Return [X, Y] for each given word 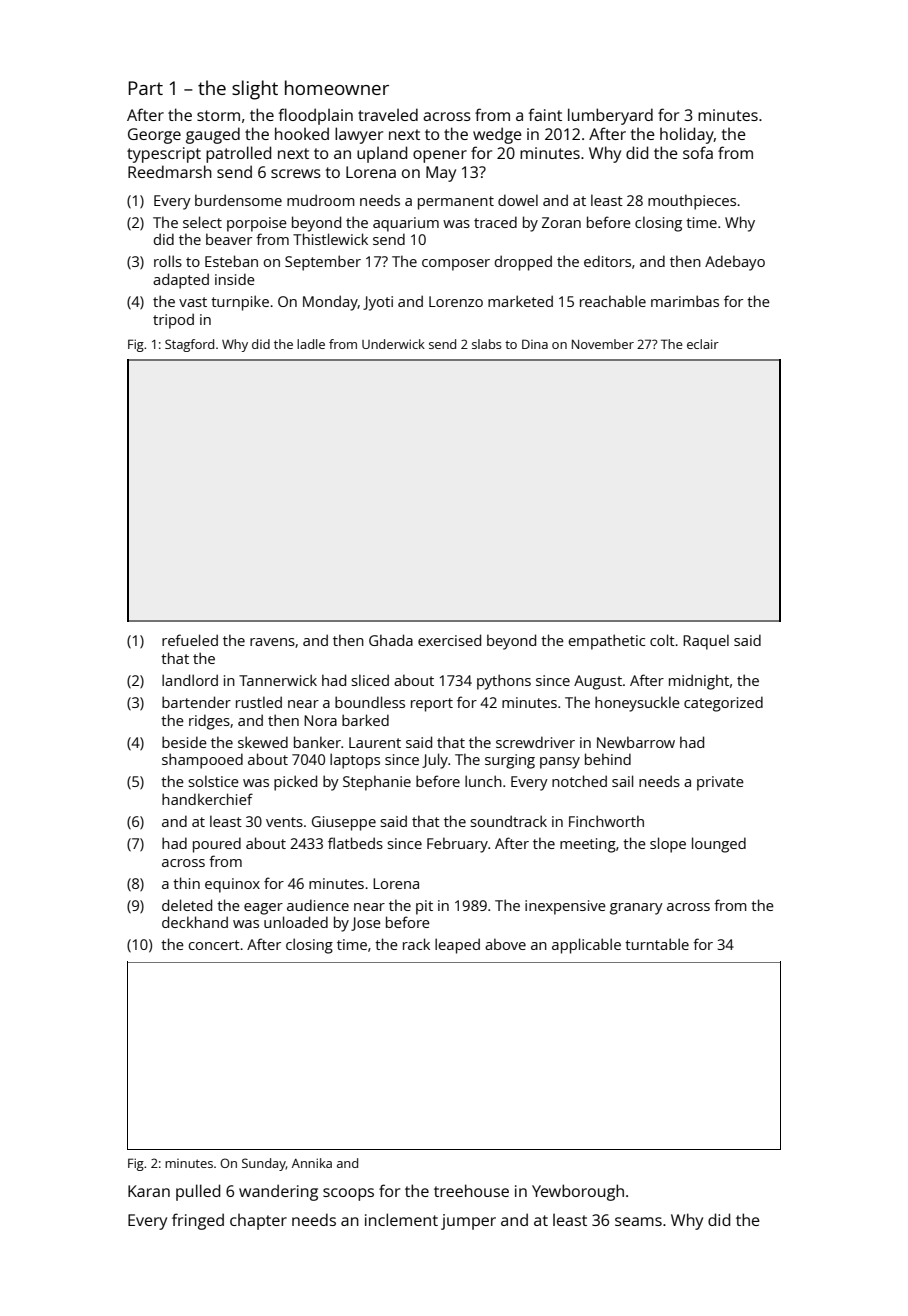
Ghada [391, 640]
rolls [168, 261]
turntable [657, 944]
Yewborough [578, 1192]
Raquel [706, 642]
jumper [468, 1222]
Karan [149, 1191]
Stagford [189, 345]
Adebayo [735, 263]
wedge [497, 135]
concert [214, 945]
